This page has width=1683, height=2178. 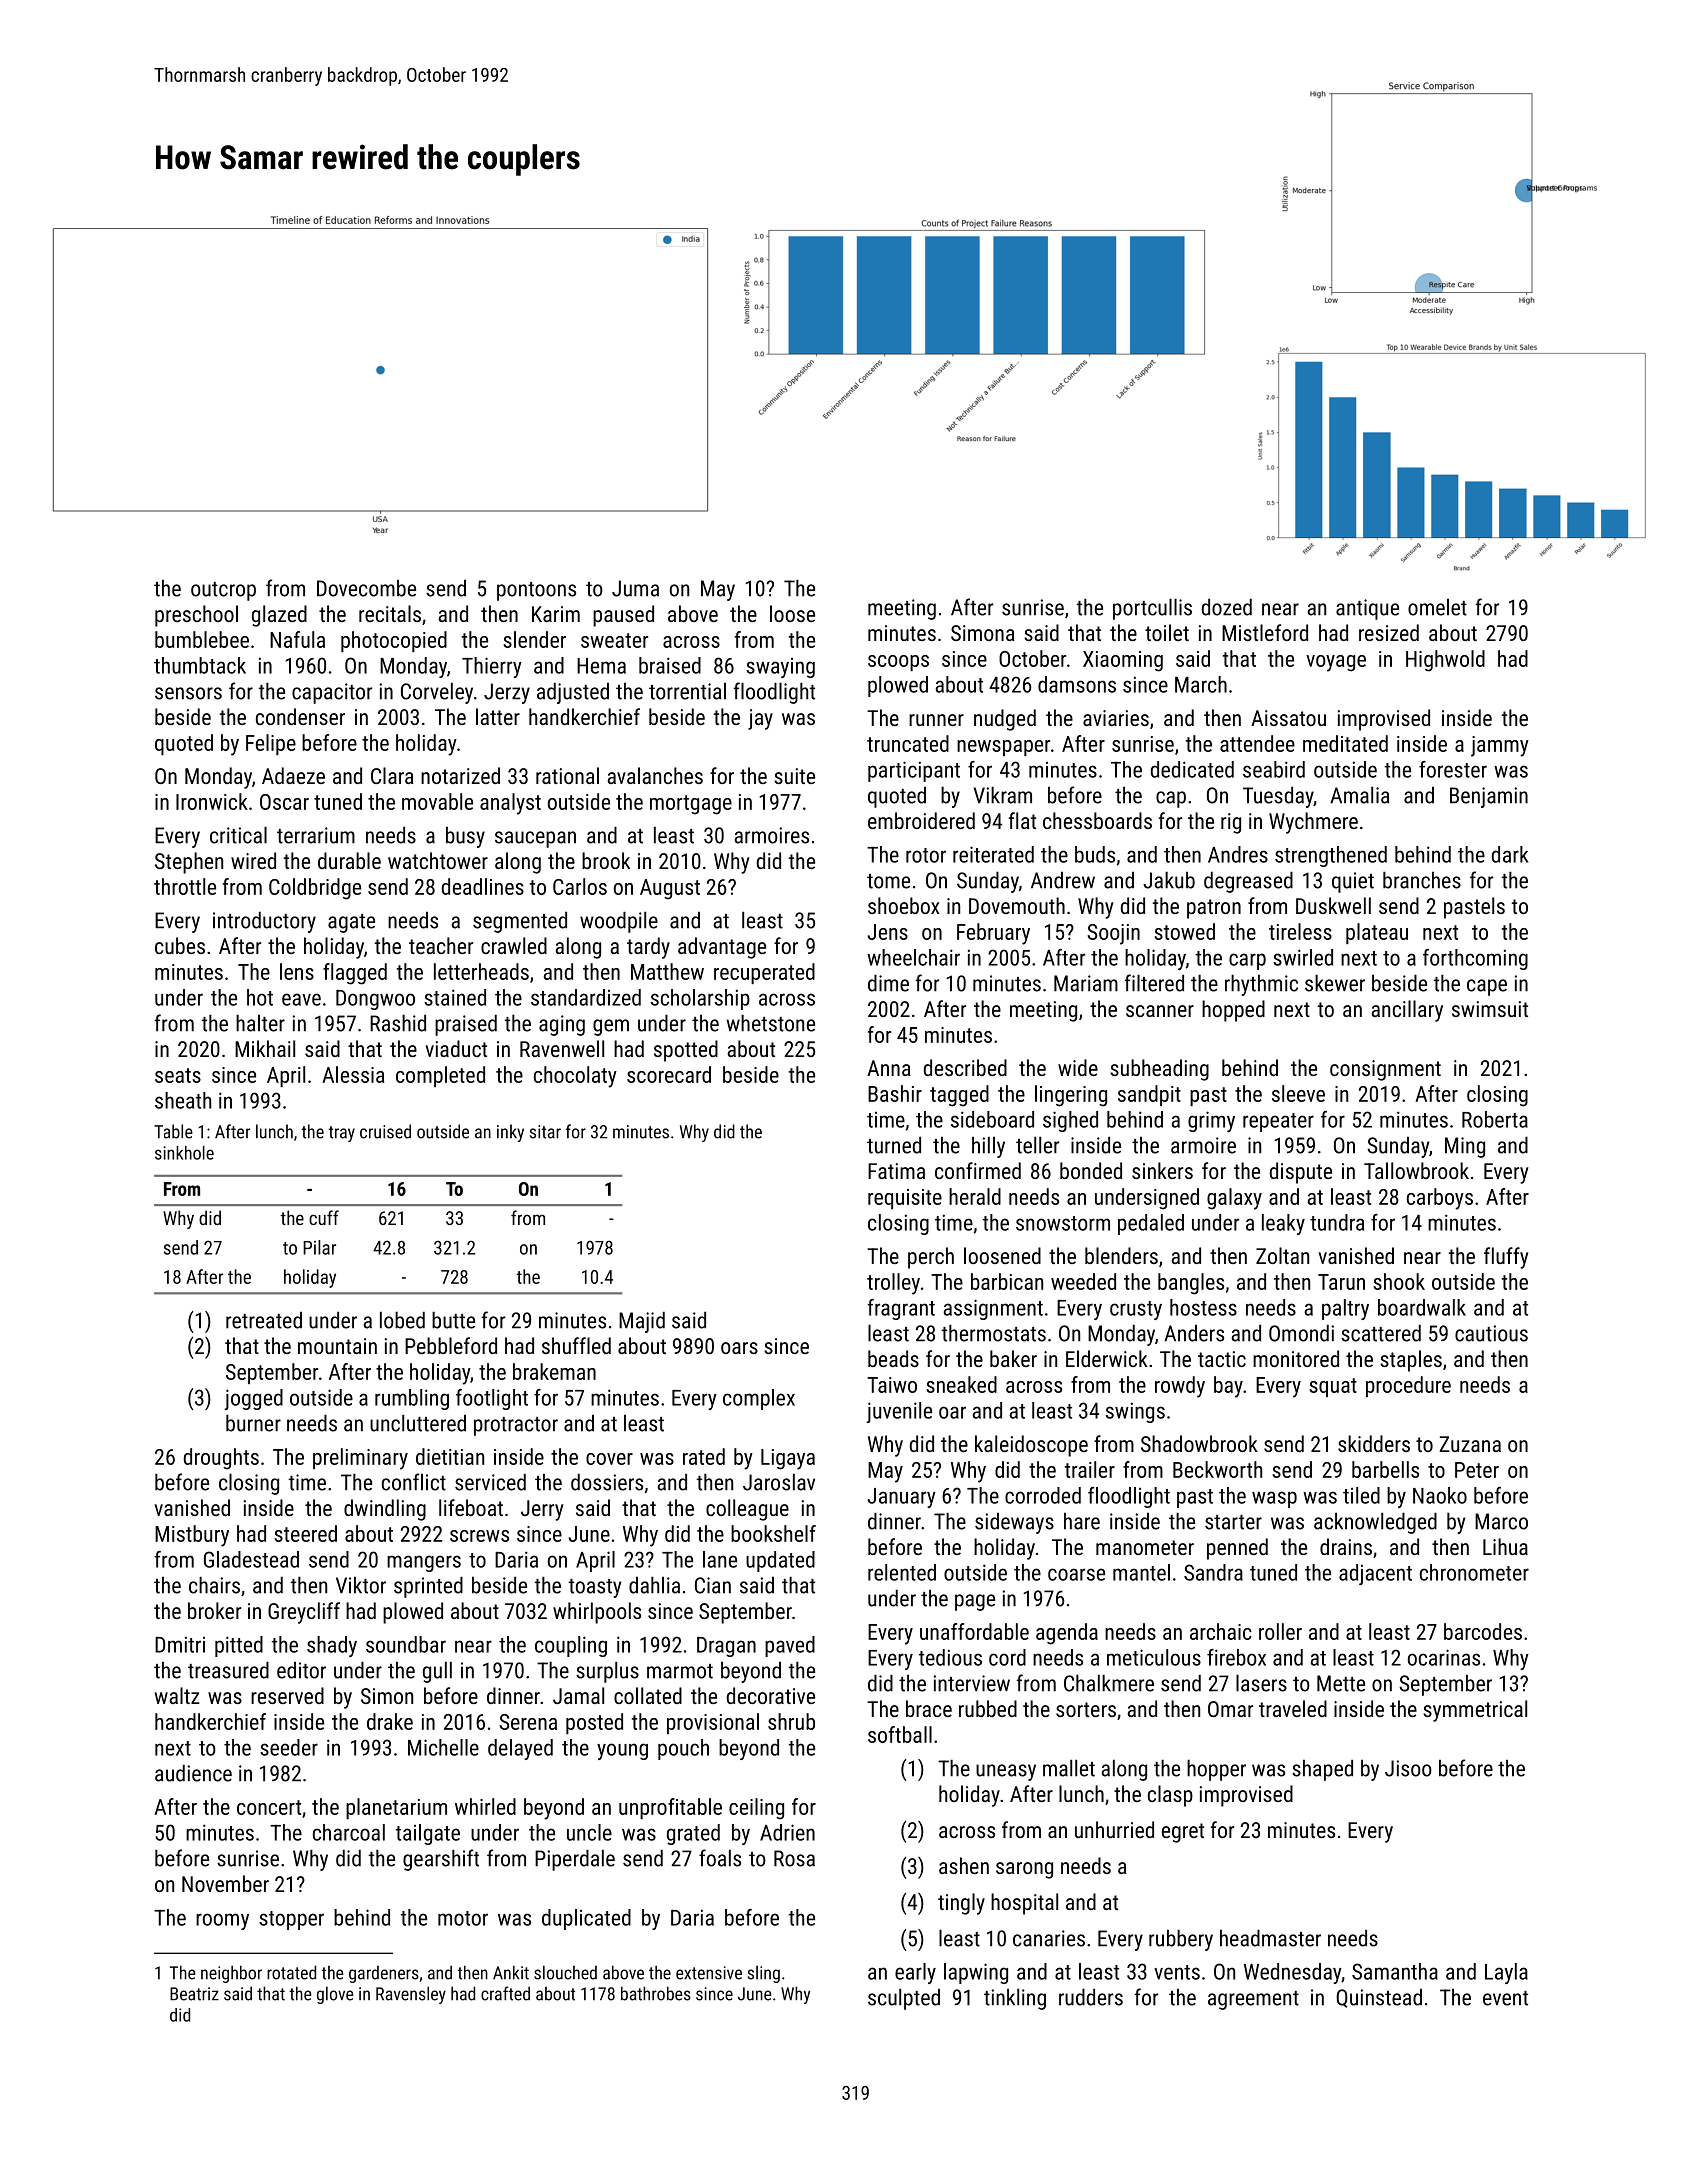 I want to click on Mistleford, so click(x=1265, y=632).
